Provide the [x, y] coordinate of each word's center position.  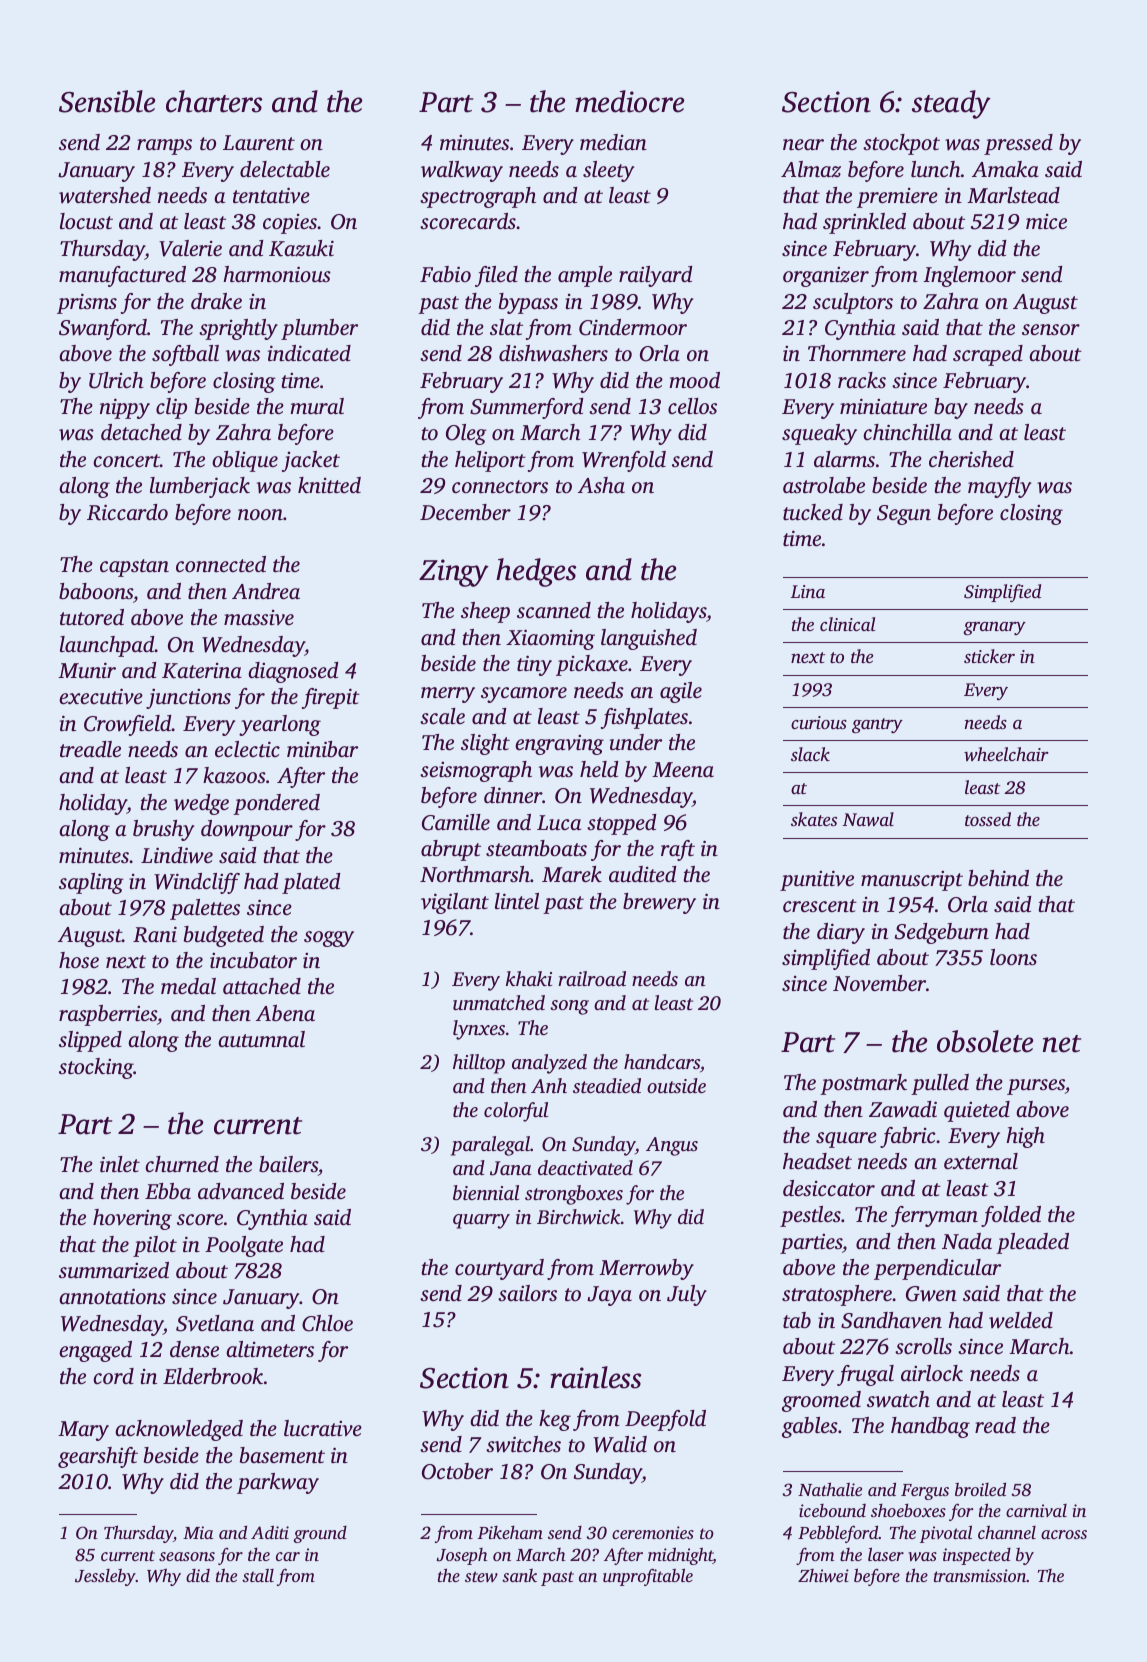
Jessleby [105, 1577]
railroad [592, 978]
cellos [692, 406]
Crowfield [128, 725]
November [879, 983]
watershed [105, 195]
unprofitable [648, 1577]
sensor [1051, 329]
